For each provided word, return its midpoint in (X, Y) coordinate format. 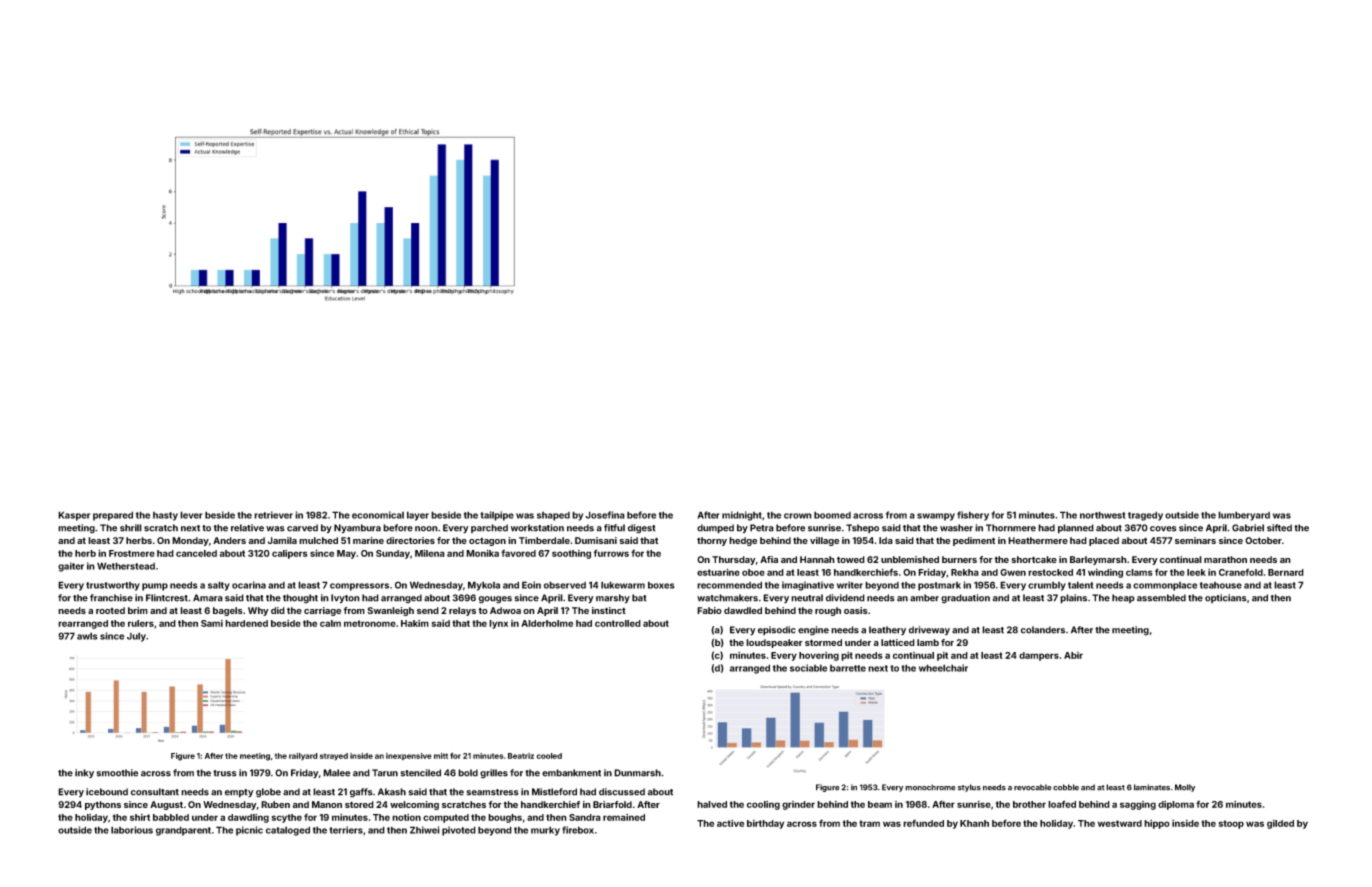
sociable (808, 668)
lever (191, 515)
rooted (110, 610)
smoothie (117, 773)
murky (545, 831)
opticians (1226, 598)
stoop (1231, 824)
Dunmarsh (637, 773)
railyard (303, 756)
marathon (1225, 559)
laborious (132, 830)
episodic (777, 631)
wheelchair (943, 668)
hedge (743, 541)
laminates (1152, 787)
